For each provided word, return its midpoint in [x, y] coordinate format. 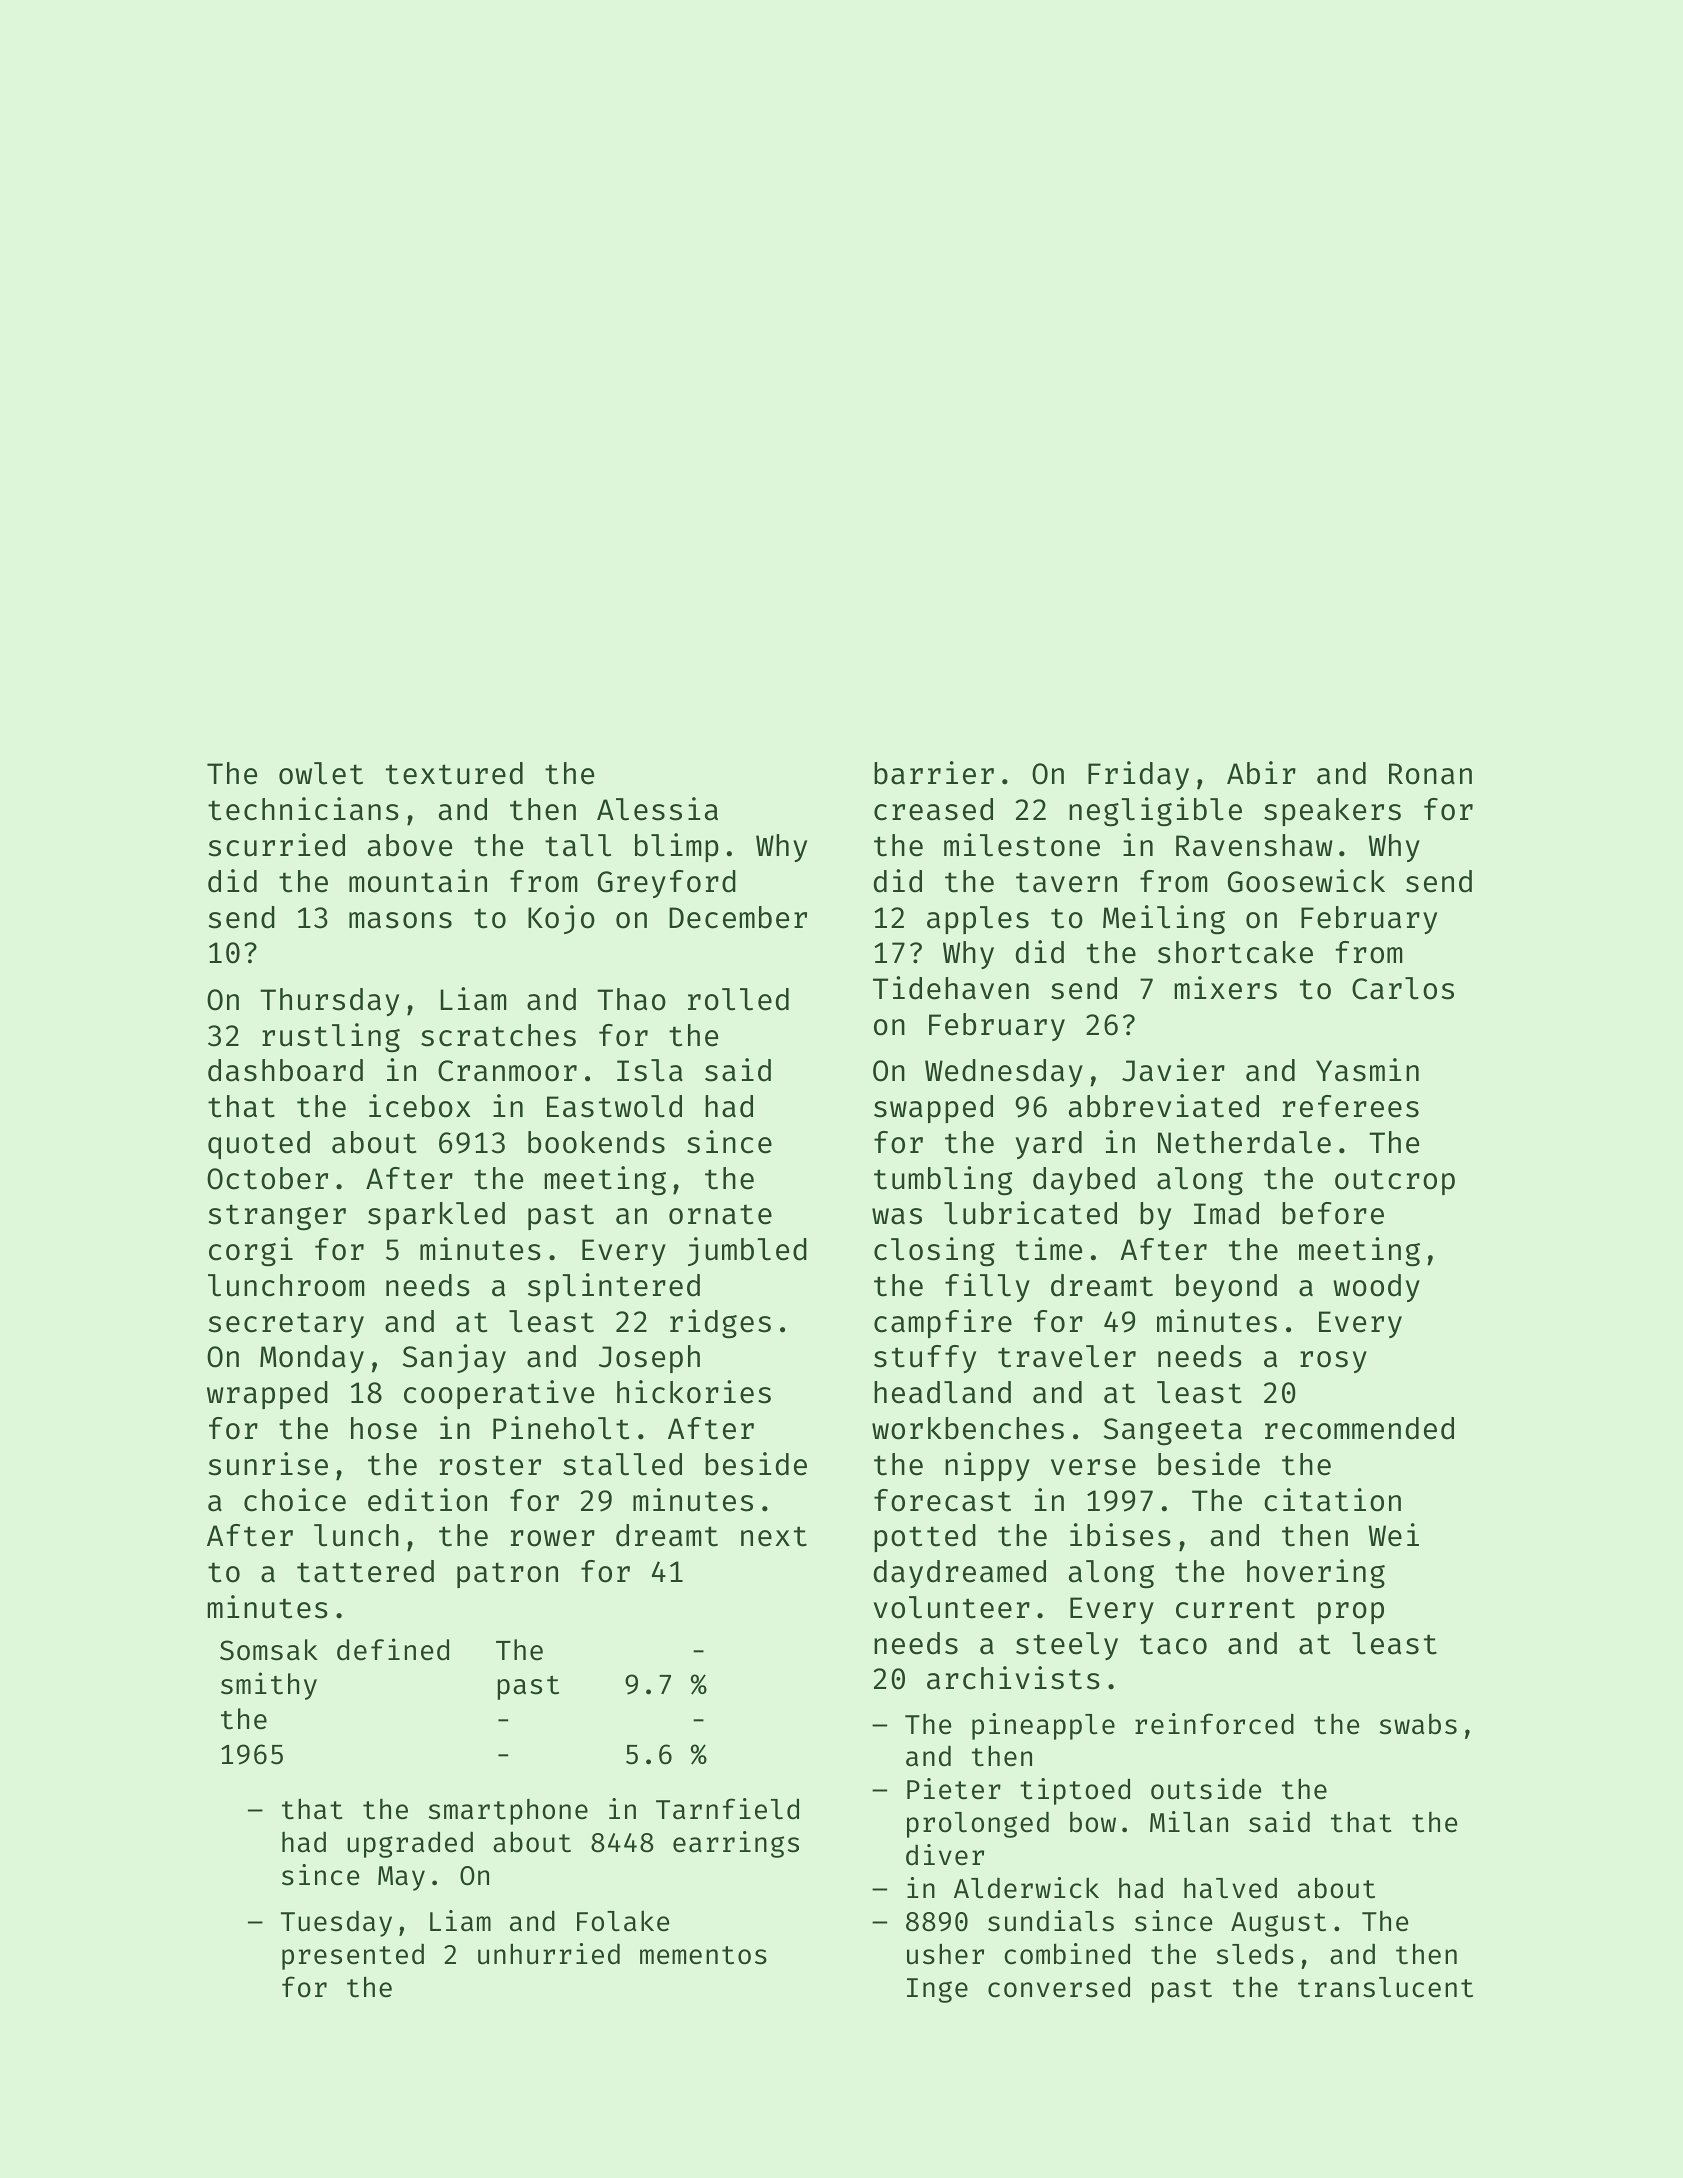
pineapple [1043, 1726]
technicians [303, 809]
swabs [1418, 1724]
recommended [1359, 1428]
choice [295, 1500]
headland [942, 1392]
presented [353, 1956]
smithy [269, 1686]
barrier [934, 773]
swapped [933, 1109]
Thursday [329, 1002]
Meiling [1164, 920]
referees [1351, 1106]
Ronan [1430, 774]
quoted [259, 1145]
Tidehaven [951, 988]
